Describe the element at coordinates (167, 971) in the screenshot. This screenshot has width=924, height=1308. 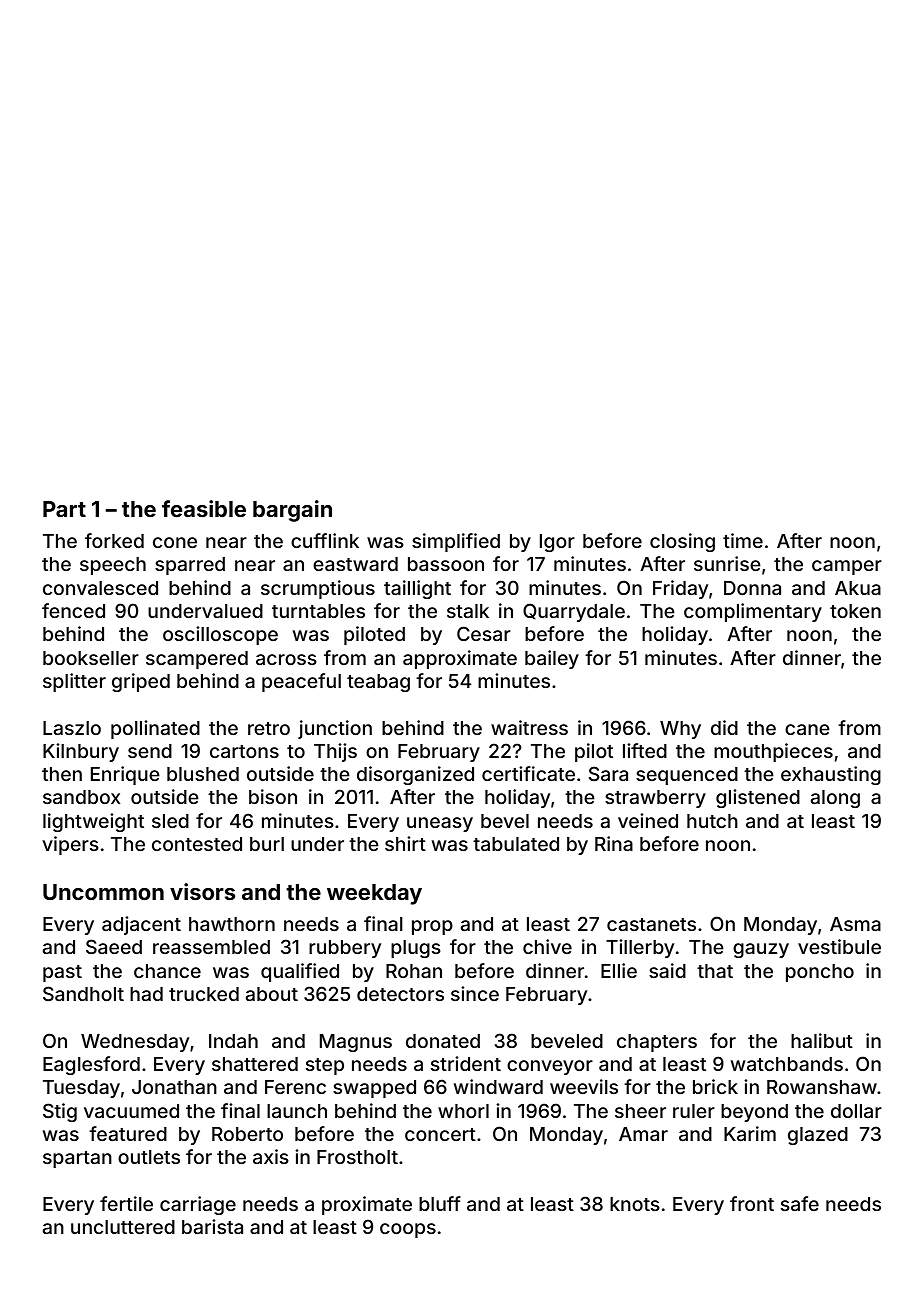
I see `chance` at that location.
